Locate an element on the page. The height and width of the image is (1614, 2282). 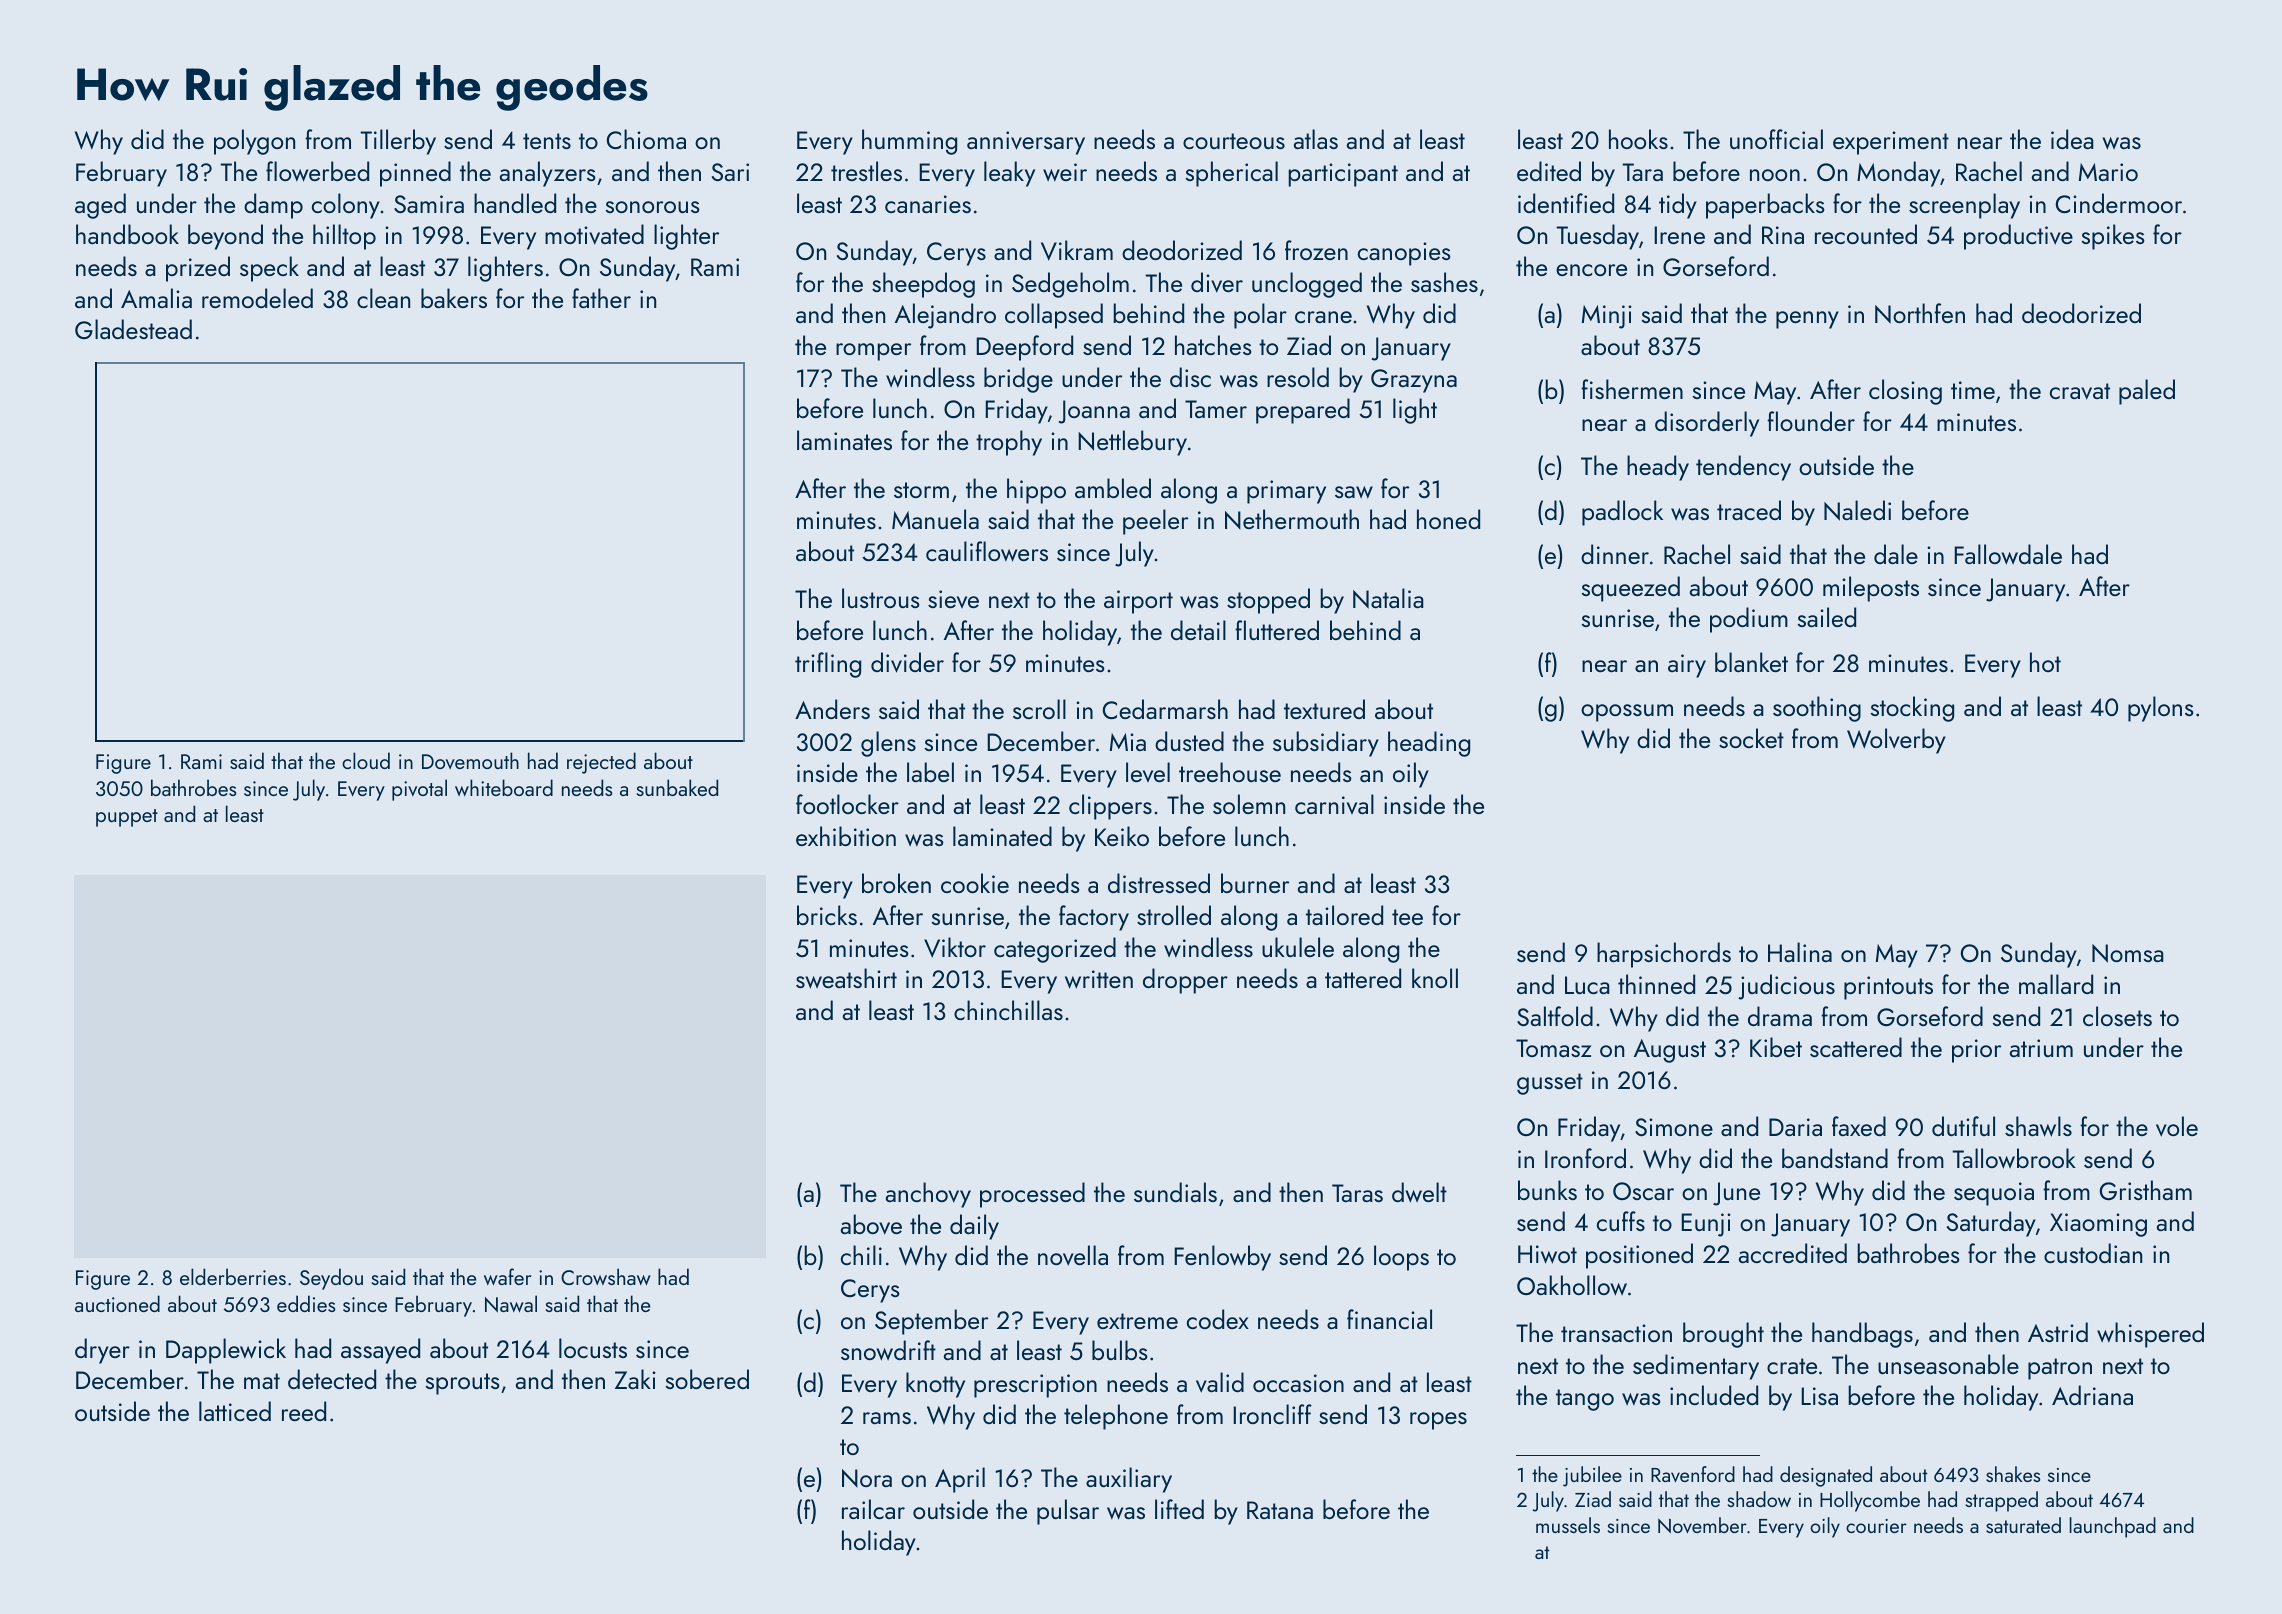
spikes is located at coordinates (2113, 237).
